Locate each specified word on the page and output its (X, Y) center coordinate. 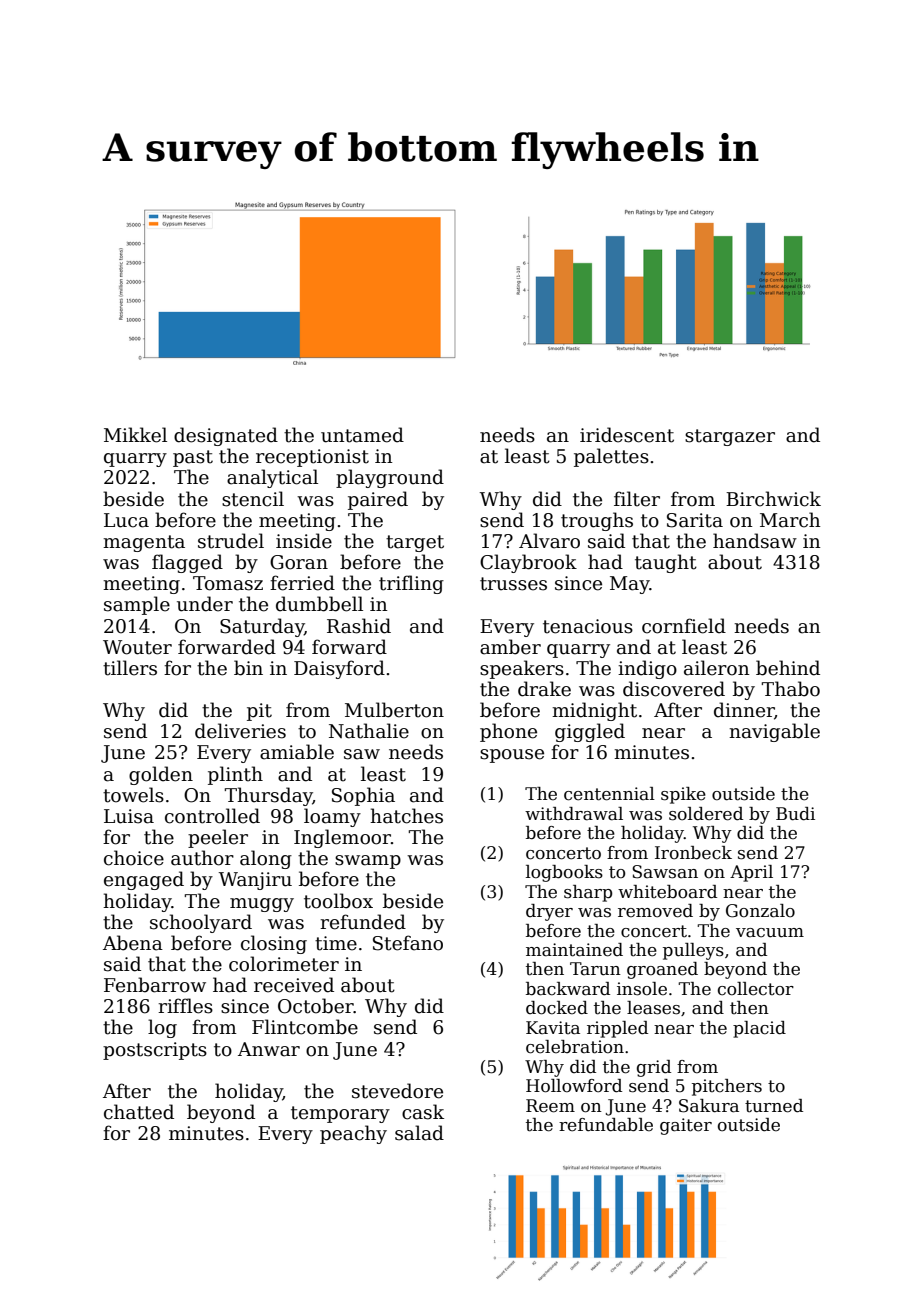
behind (788, 668)
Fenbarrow (155, 985)
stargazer (730, 437)
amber (510, 647)
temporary (340, 1114)
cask (423, 1112)
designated (226, 436)
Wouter (137, 647)
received (294, 985)
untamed (362, 435)
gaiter (686, 1126)
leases (653, 1008)
